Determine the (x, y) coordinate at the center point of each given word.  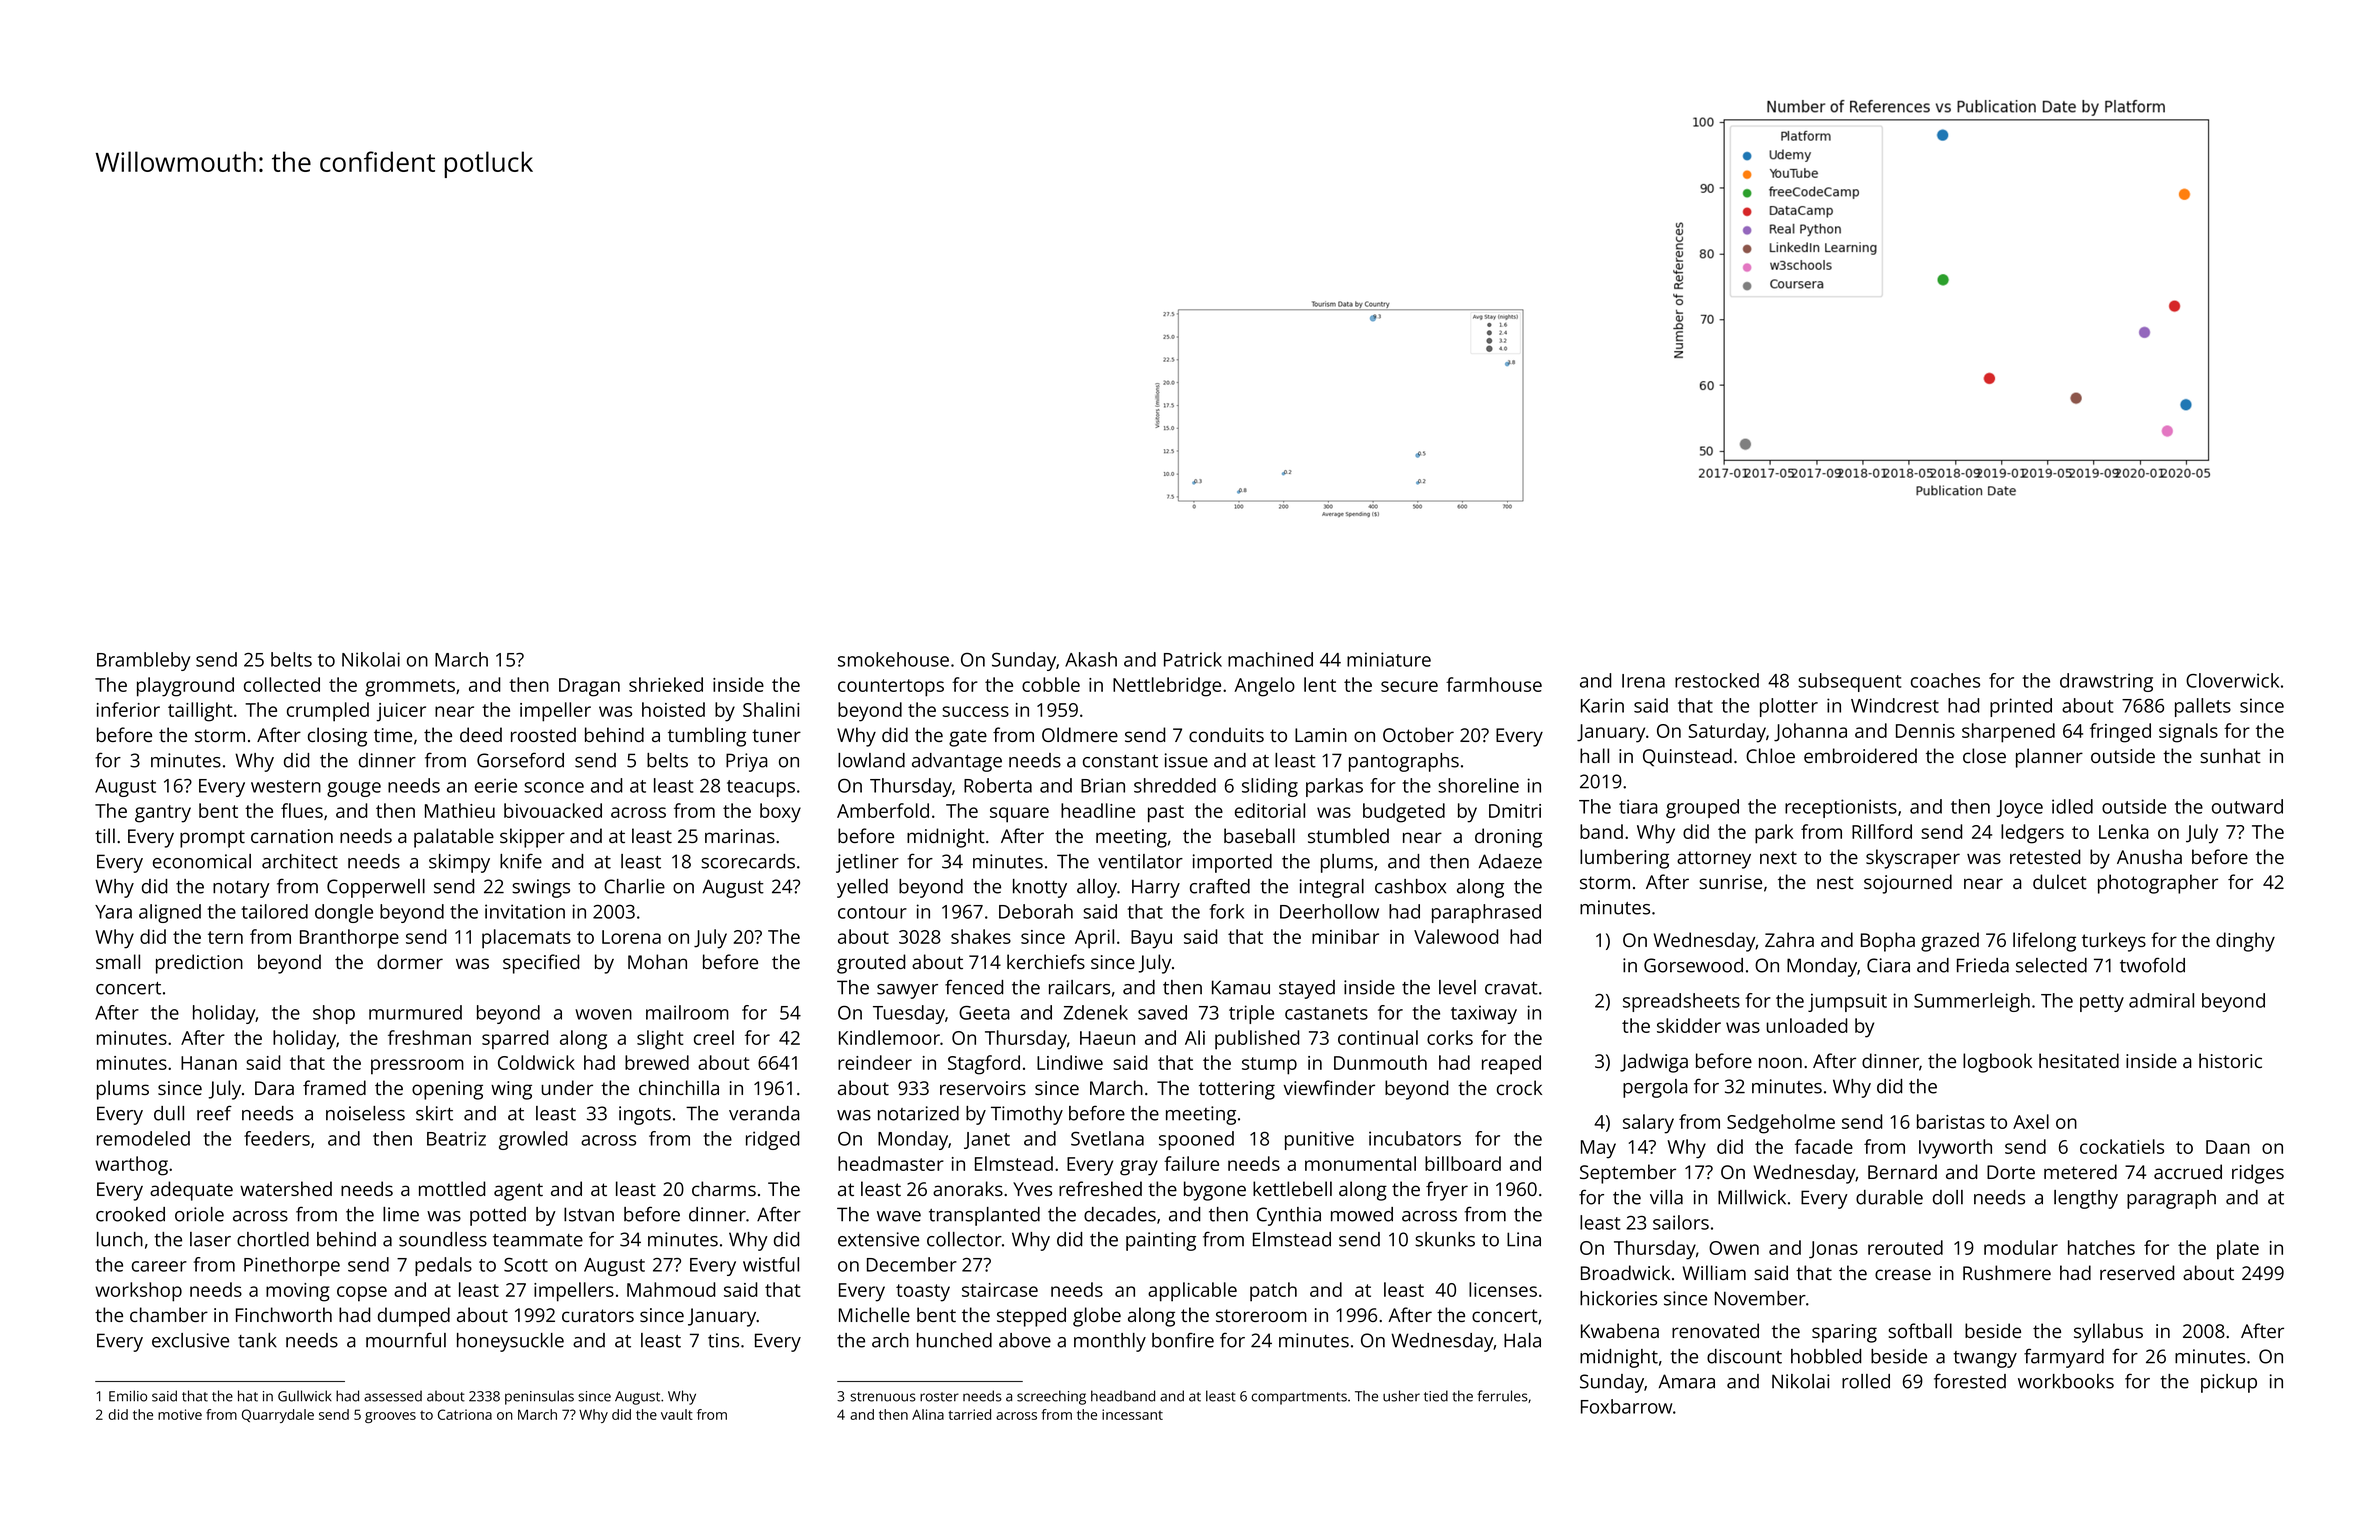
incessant (1132, 1414)
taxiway (1484, 1014)
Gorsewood (1693, 965)
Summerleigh (1972, 1002)
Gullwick (305, 1396)
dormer (410, 961)
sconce (554, 787)
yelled (862, 888)
